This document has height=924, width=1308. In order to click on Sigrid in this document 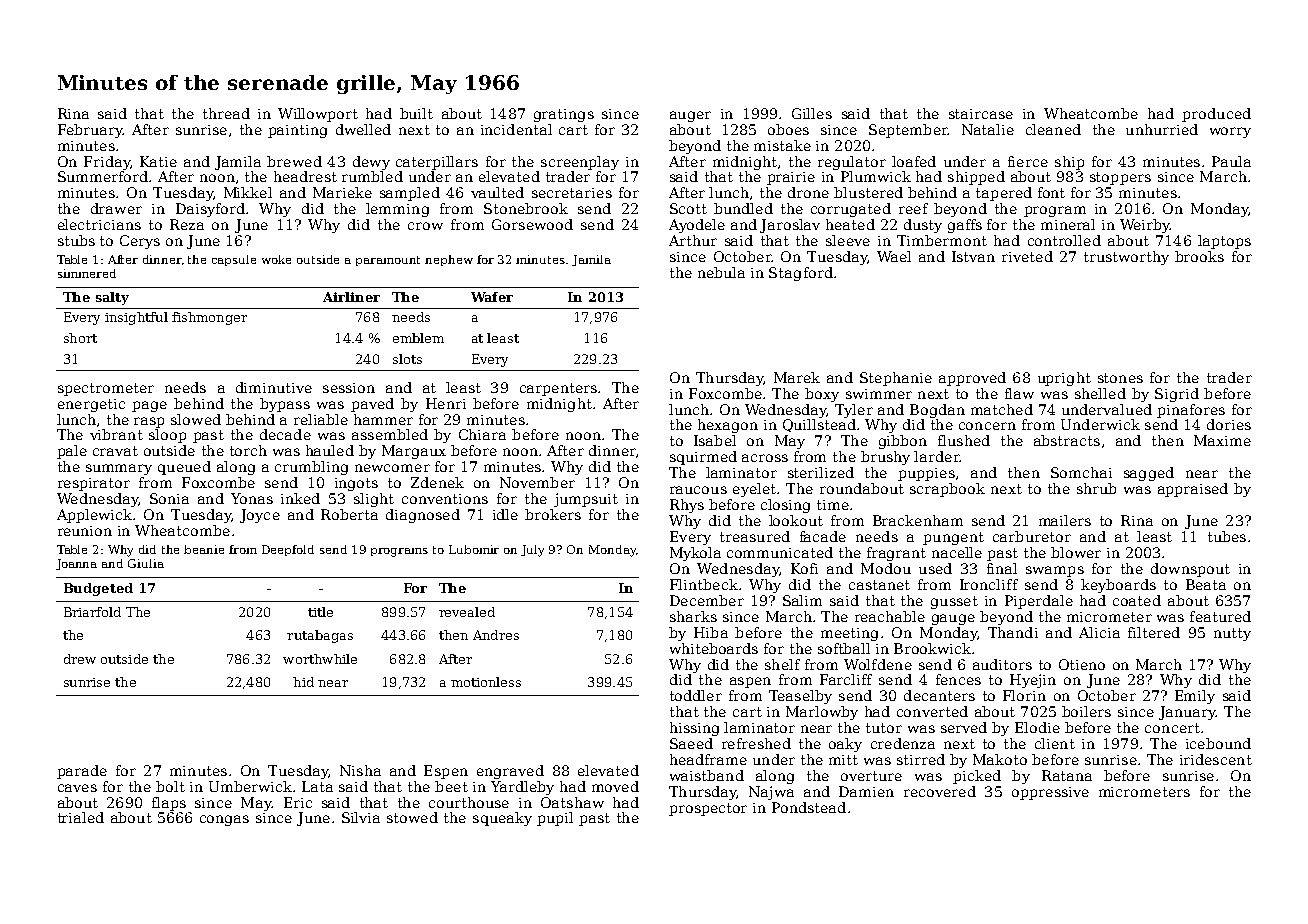, I will do `click(1177, 395)`.
